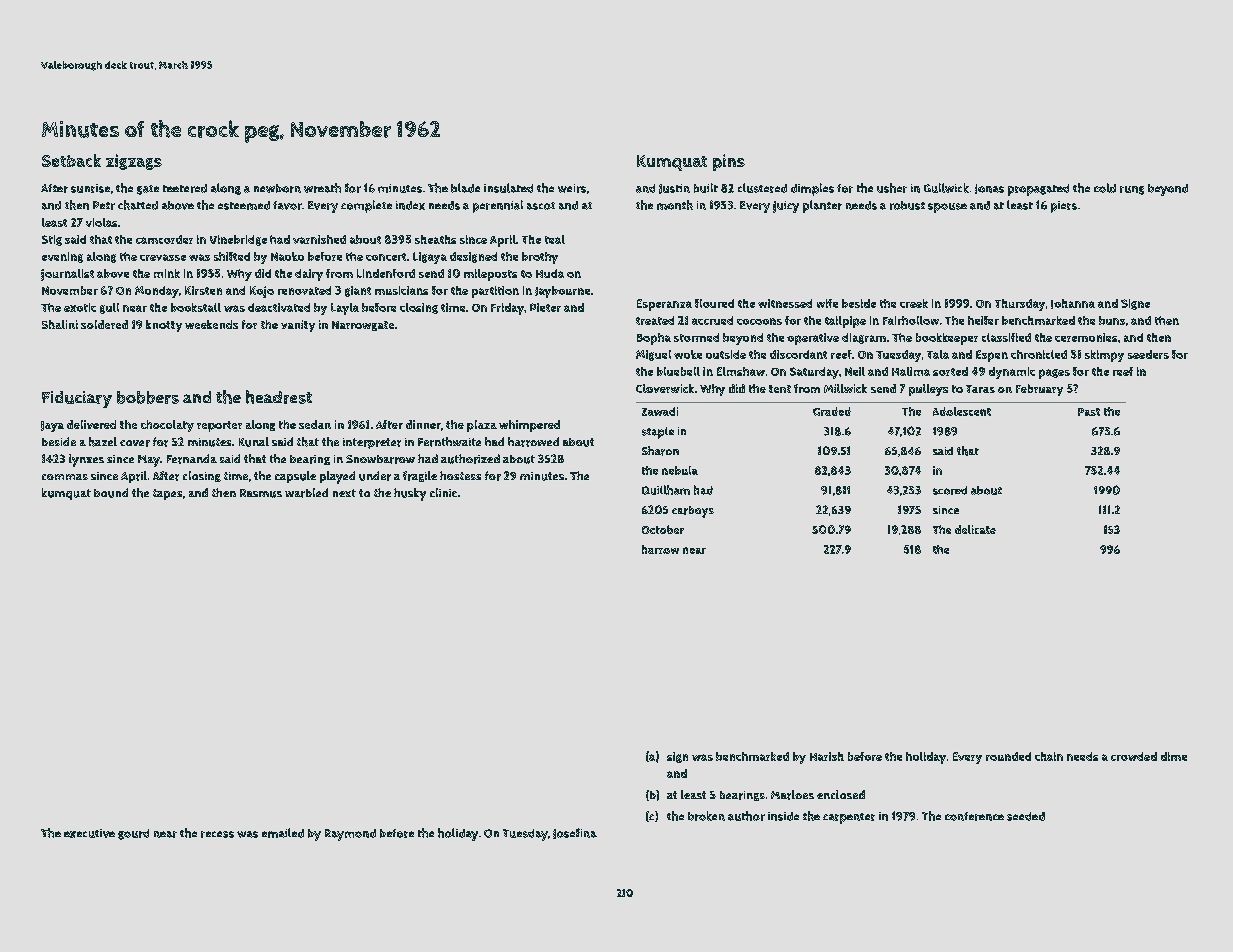  I want to click on Fiduciary, so click(77, 399).
